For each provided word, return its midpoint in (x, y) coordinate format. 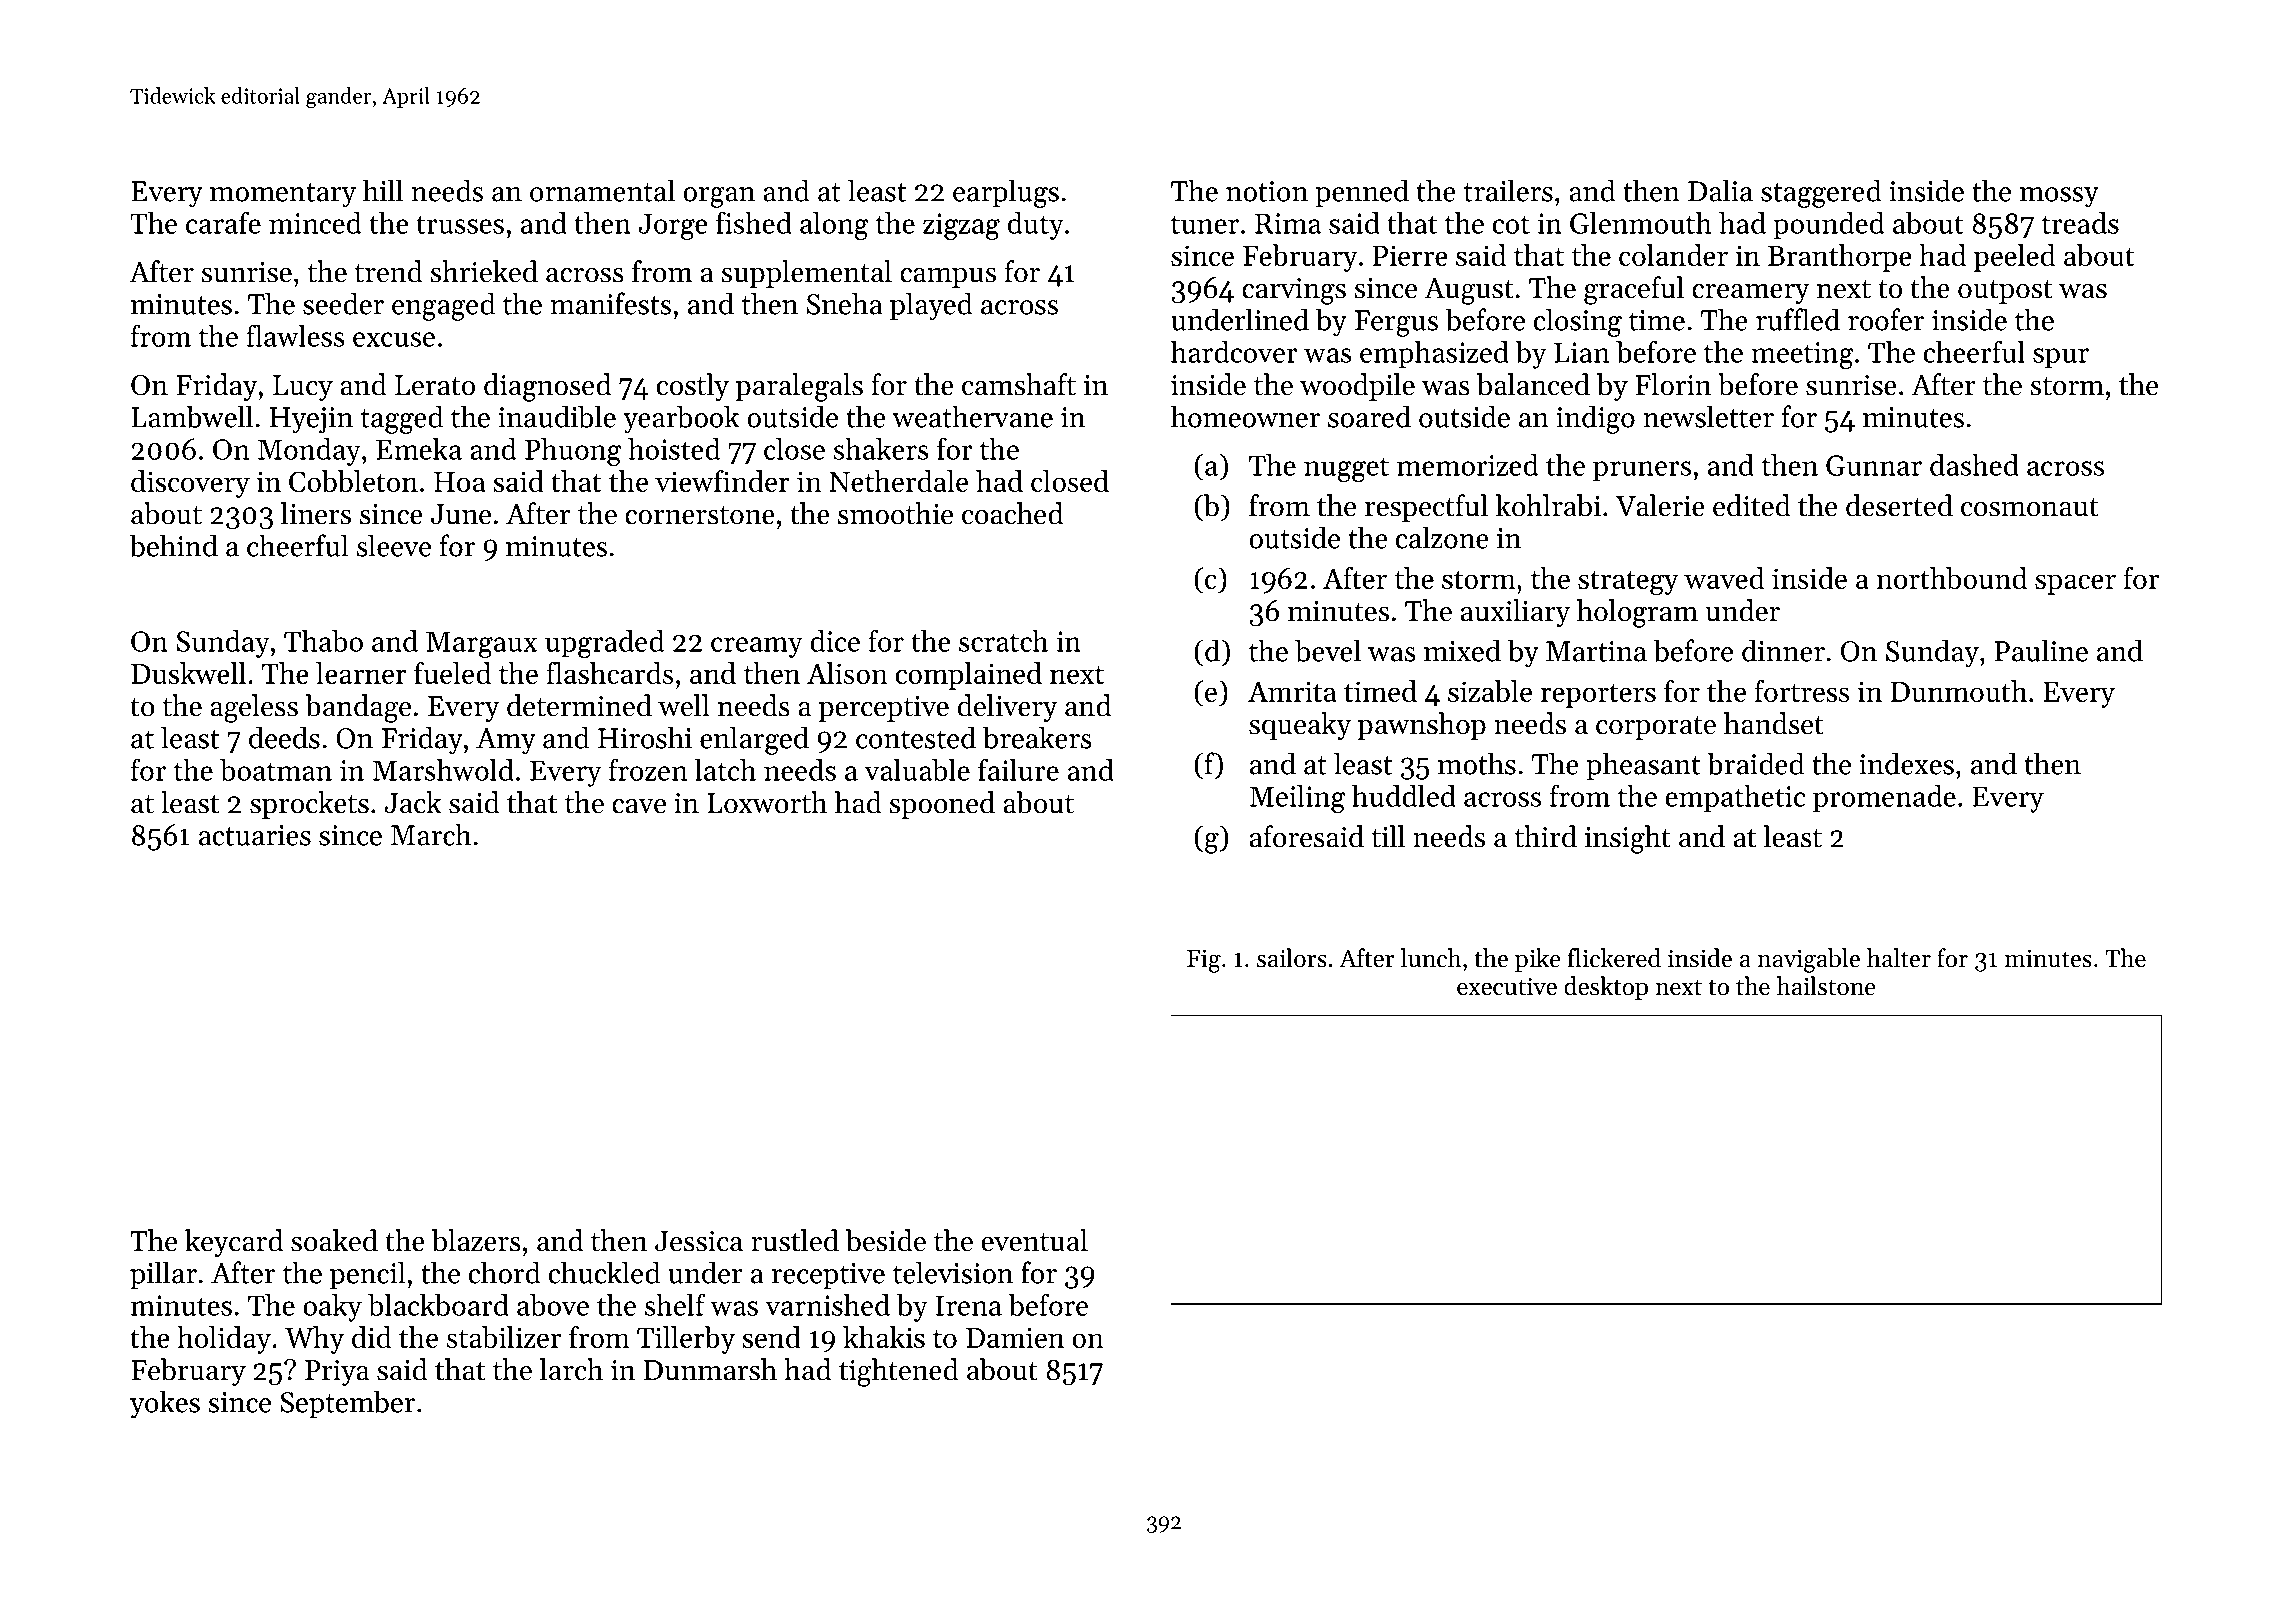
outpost (2005, 292)
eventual (1034, 1240)
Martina (1596, 651)
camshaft (1019, 384)
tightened (899, 1372)
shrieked (484, 271)
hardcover (1234, 352)
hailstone (1826, 986)
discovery (190, 484)
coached (1012, 513)
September (347, 1404)
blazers (476, 1240)
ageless (254, 708)
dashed (1974, 465)
